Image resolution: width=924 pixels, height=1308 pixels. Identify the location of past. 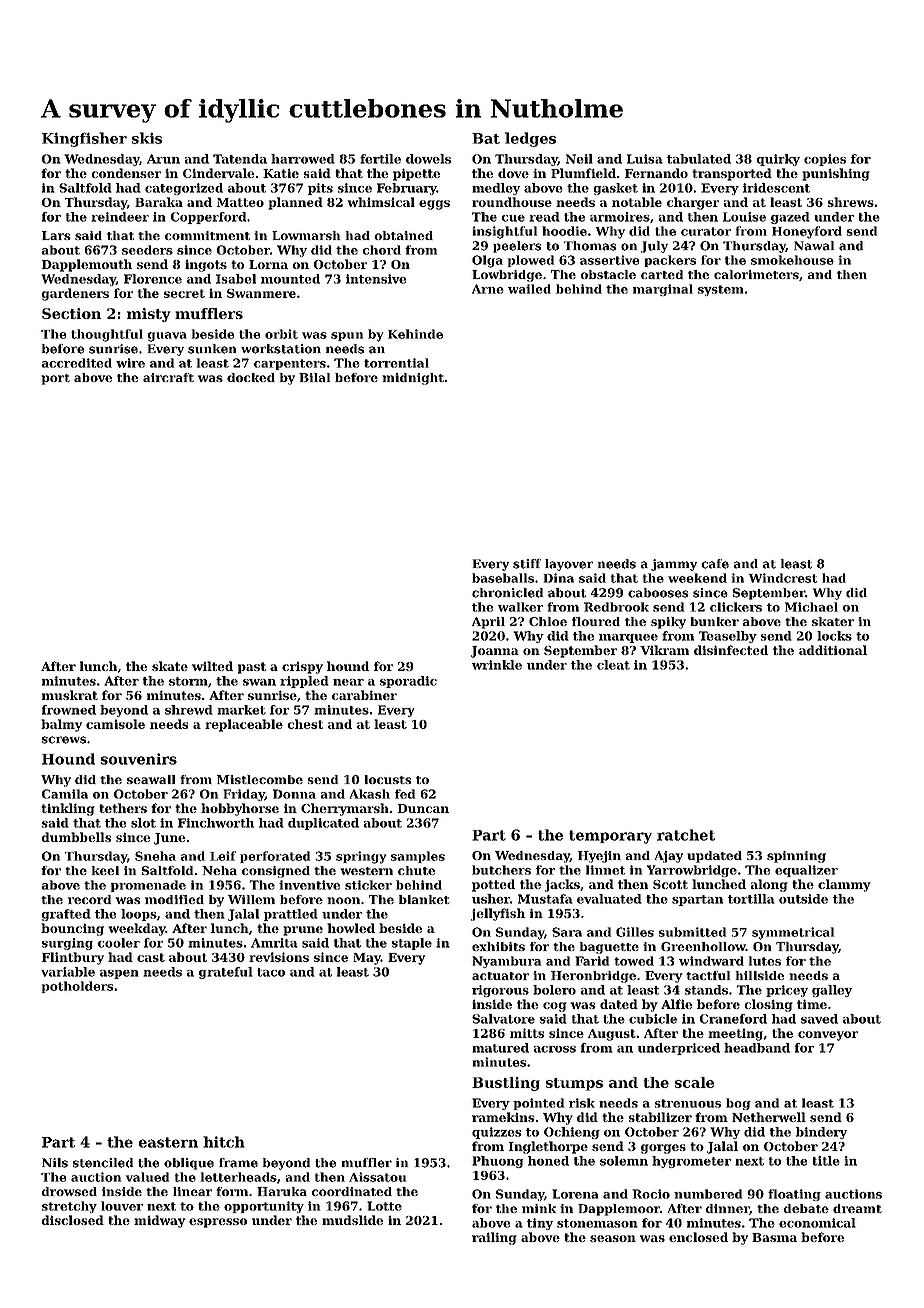
(252, 668).
